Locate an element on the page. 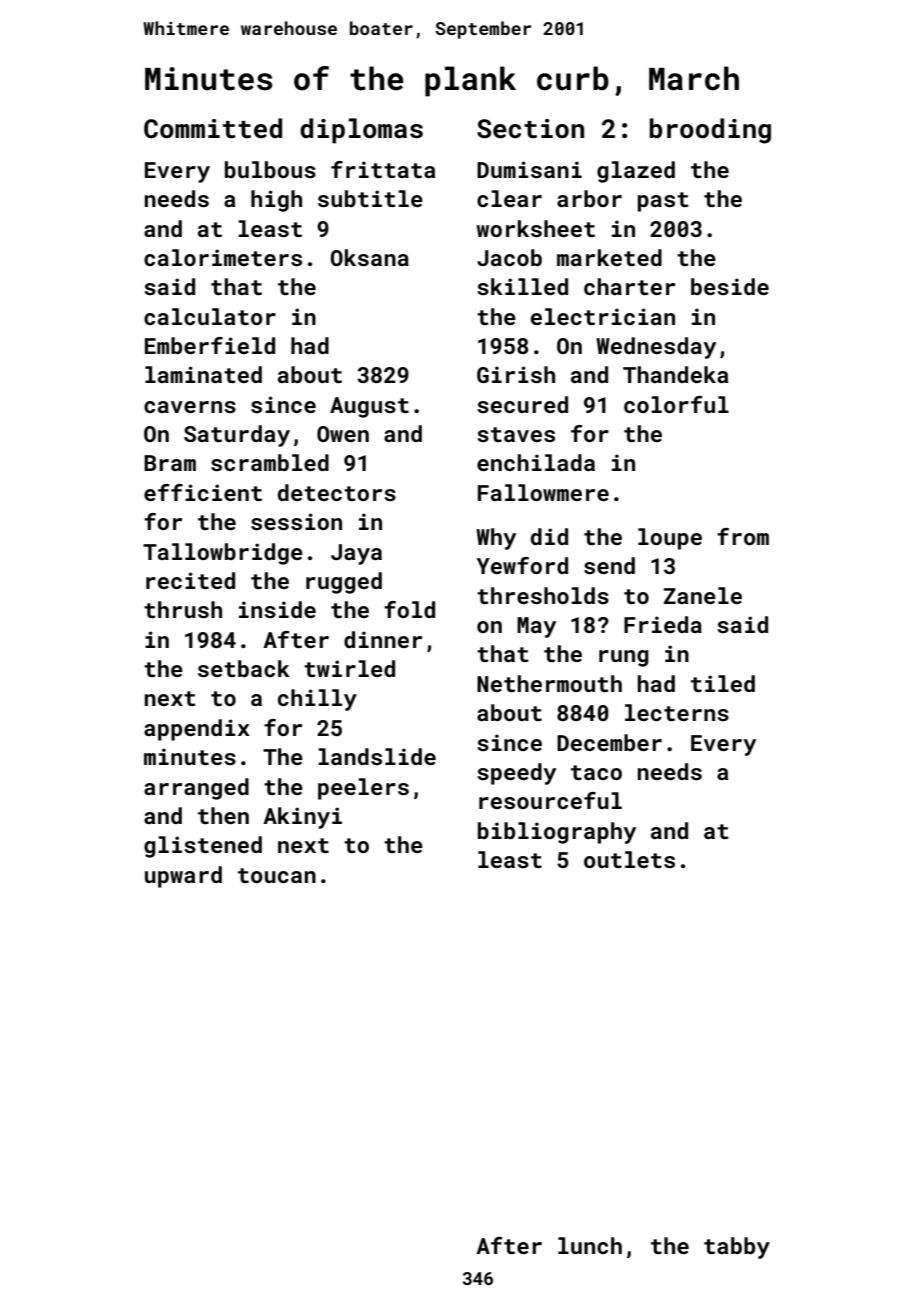  outlets is located at coordinates (629, 859).
